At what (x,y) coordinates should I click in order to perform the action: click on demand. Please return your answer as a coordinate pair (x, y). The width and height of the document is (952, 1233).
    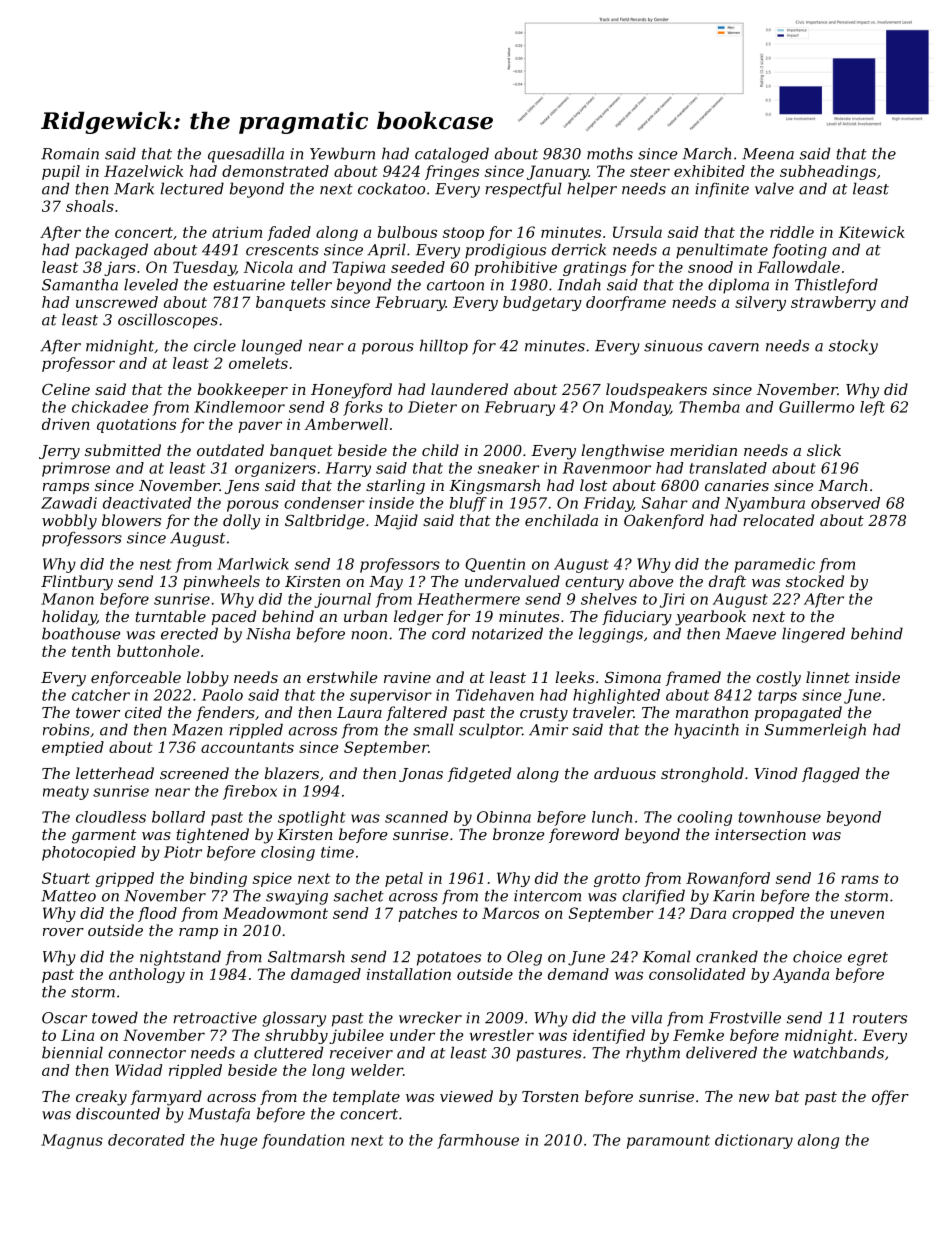
    Looking at the image, I should click on (578, 974).
